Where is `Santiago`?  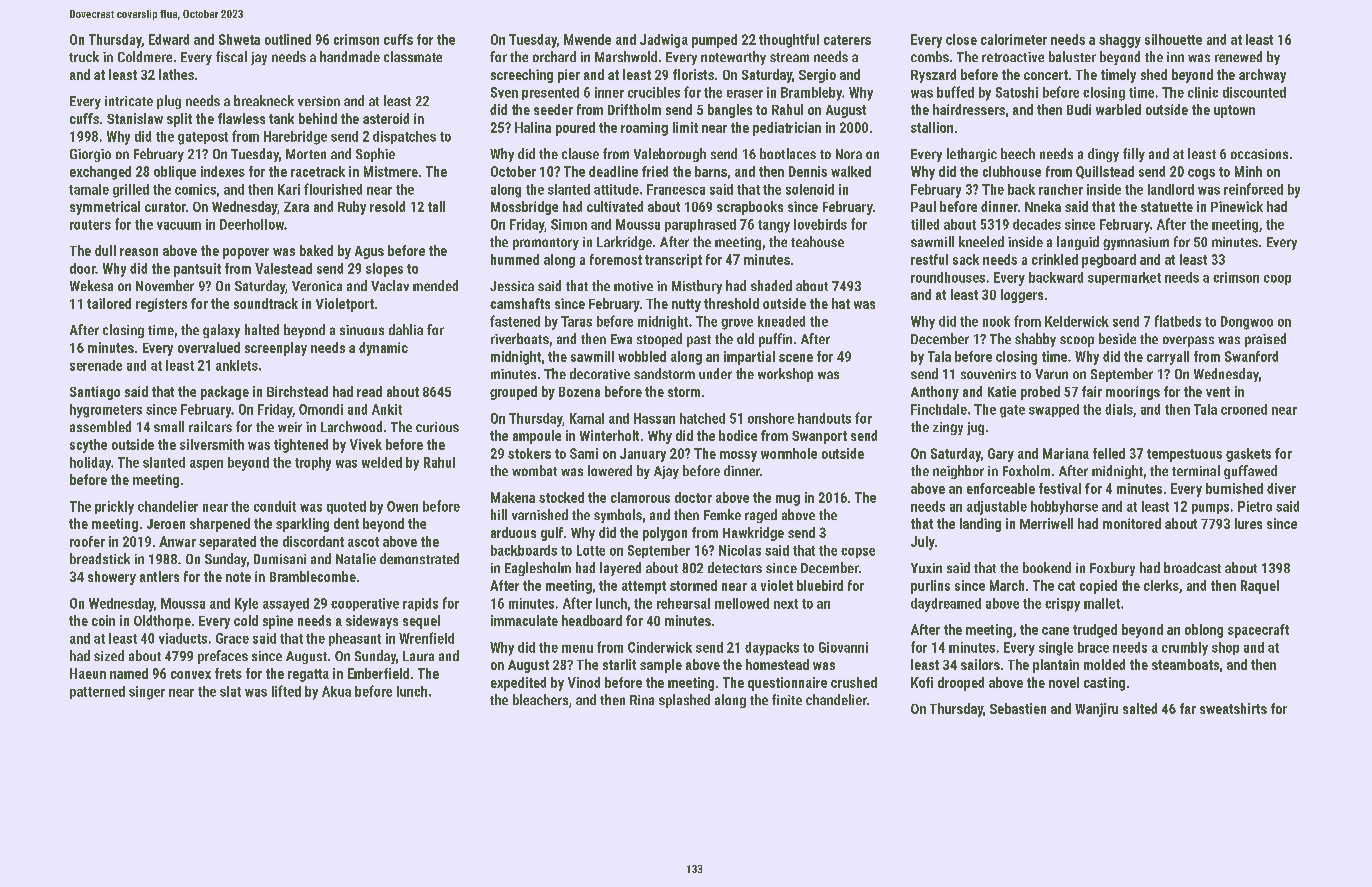 Santiago is located at coordinates (95, 393).
